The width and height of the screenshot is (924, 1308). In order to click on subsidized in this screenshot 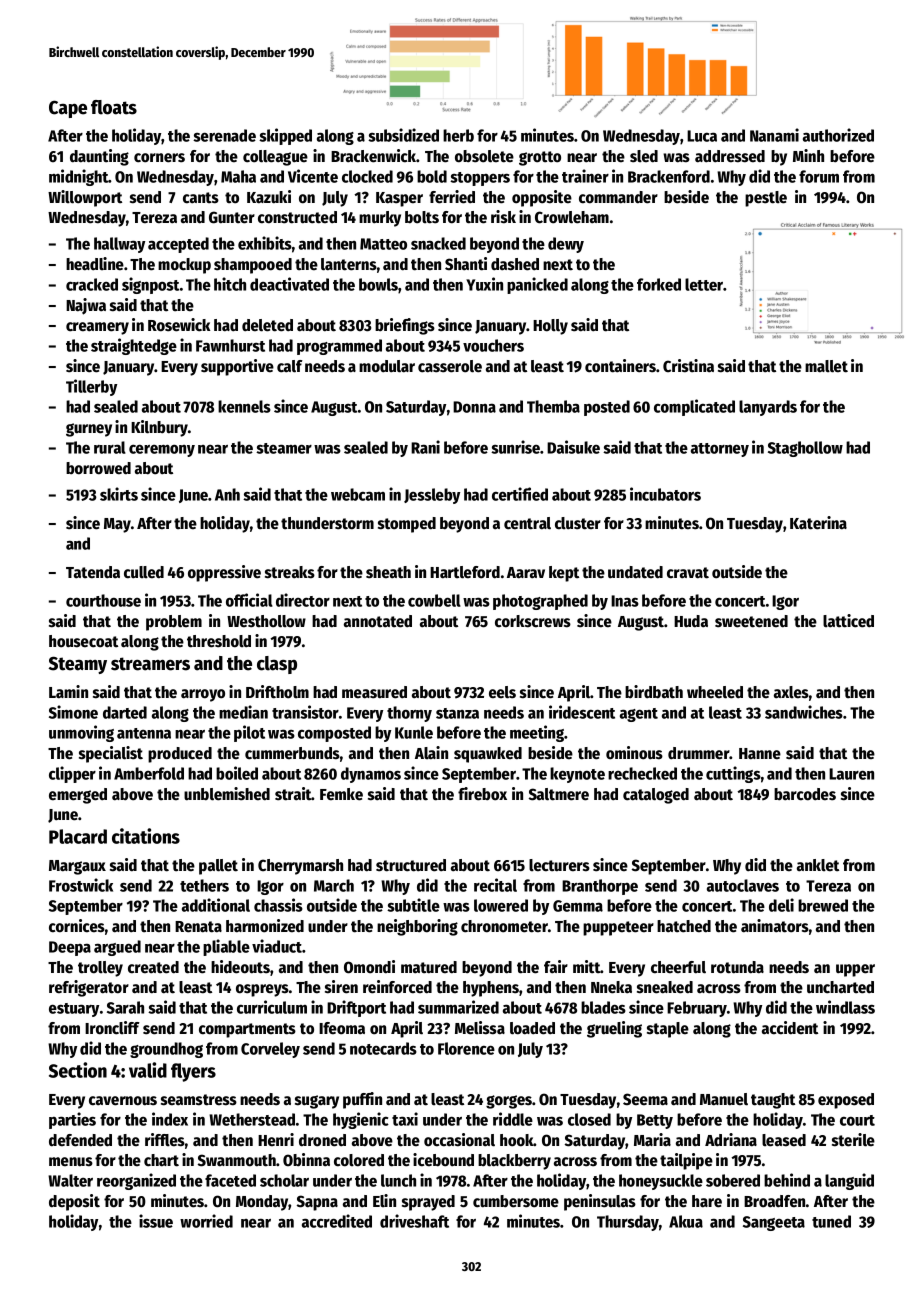, I will do `click(403, 135)`.
